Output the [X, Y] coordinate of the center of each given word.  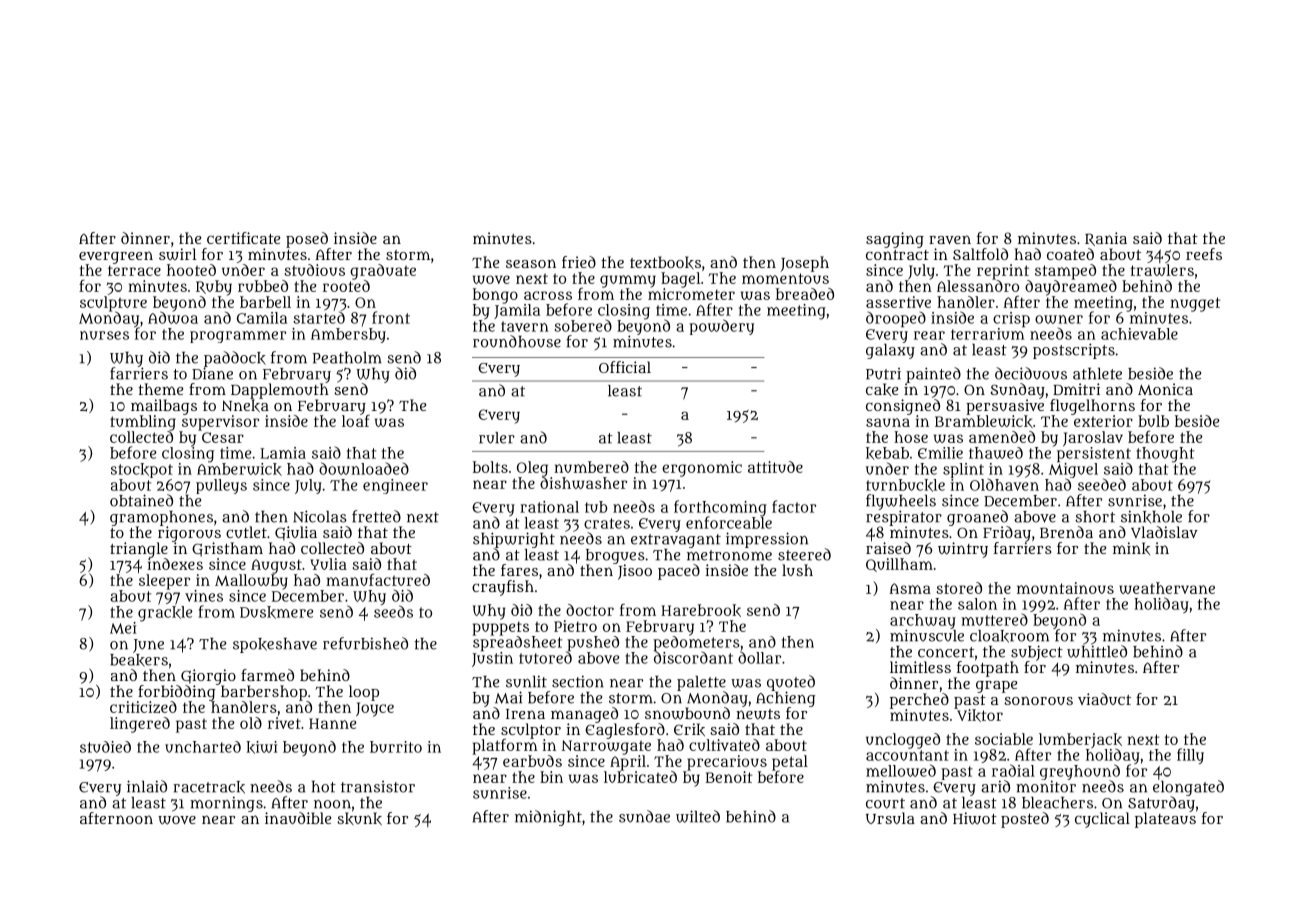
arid [995, 786]
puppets [501, 628]
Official [625, 367]
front [391, 317]
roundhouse [517, 341]
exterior [1103, 421]
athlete [1097, 374]
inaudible [298, 818]
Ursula [890, 818]
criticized [143, 707]
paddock [235, 359]
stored [959, 588]
